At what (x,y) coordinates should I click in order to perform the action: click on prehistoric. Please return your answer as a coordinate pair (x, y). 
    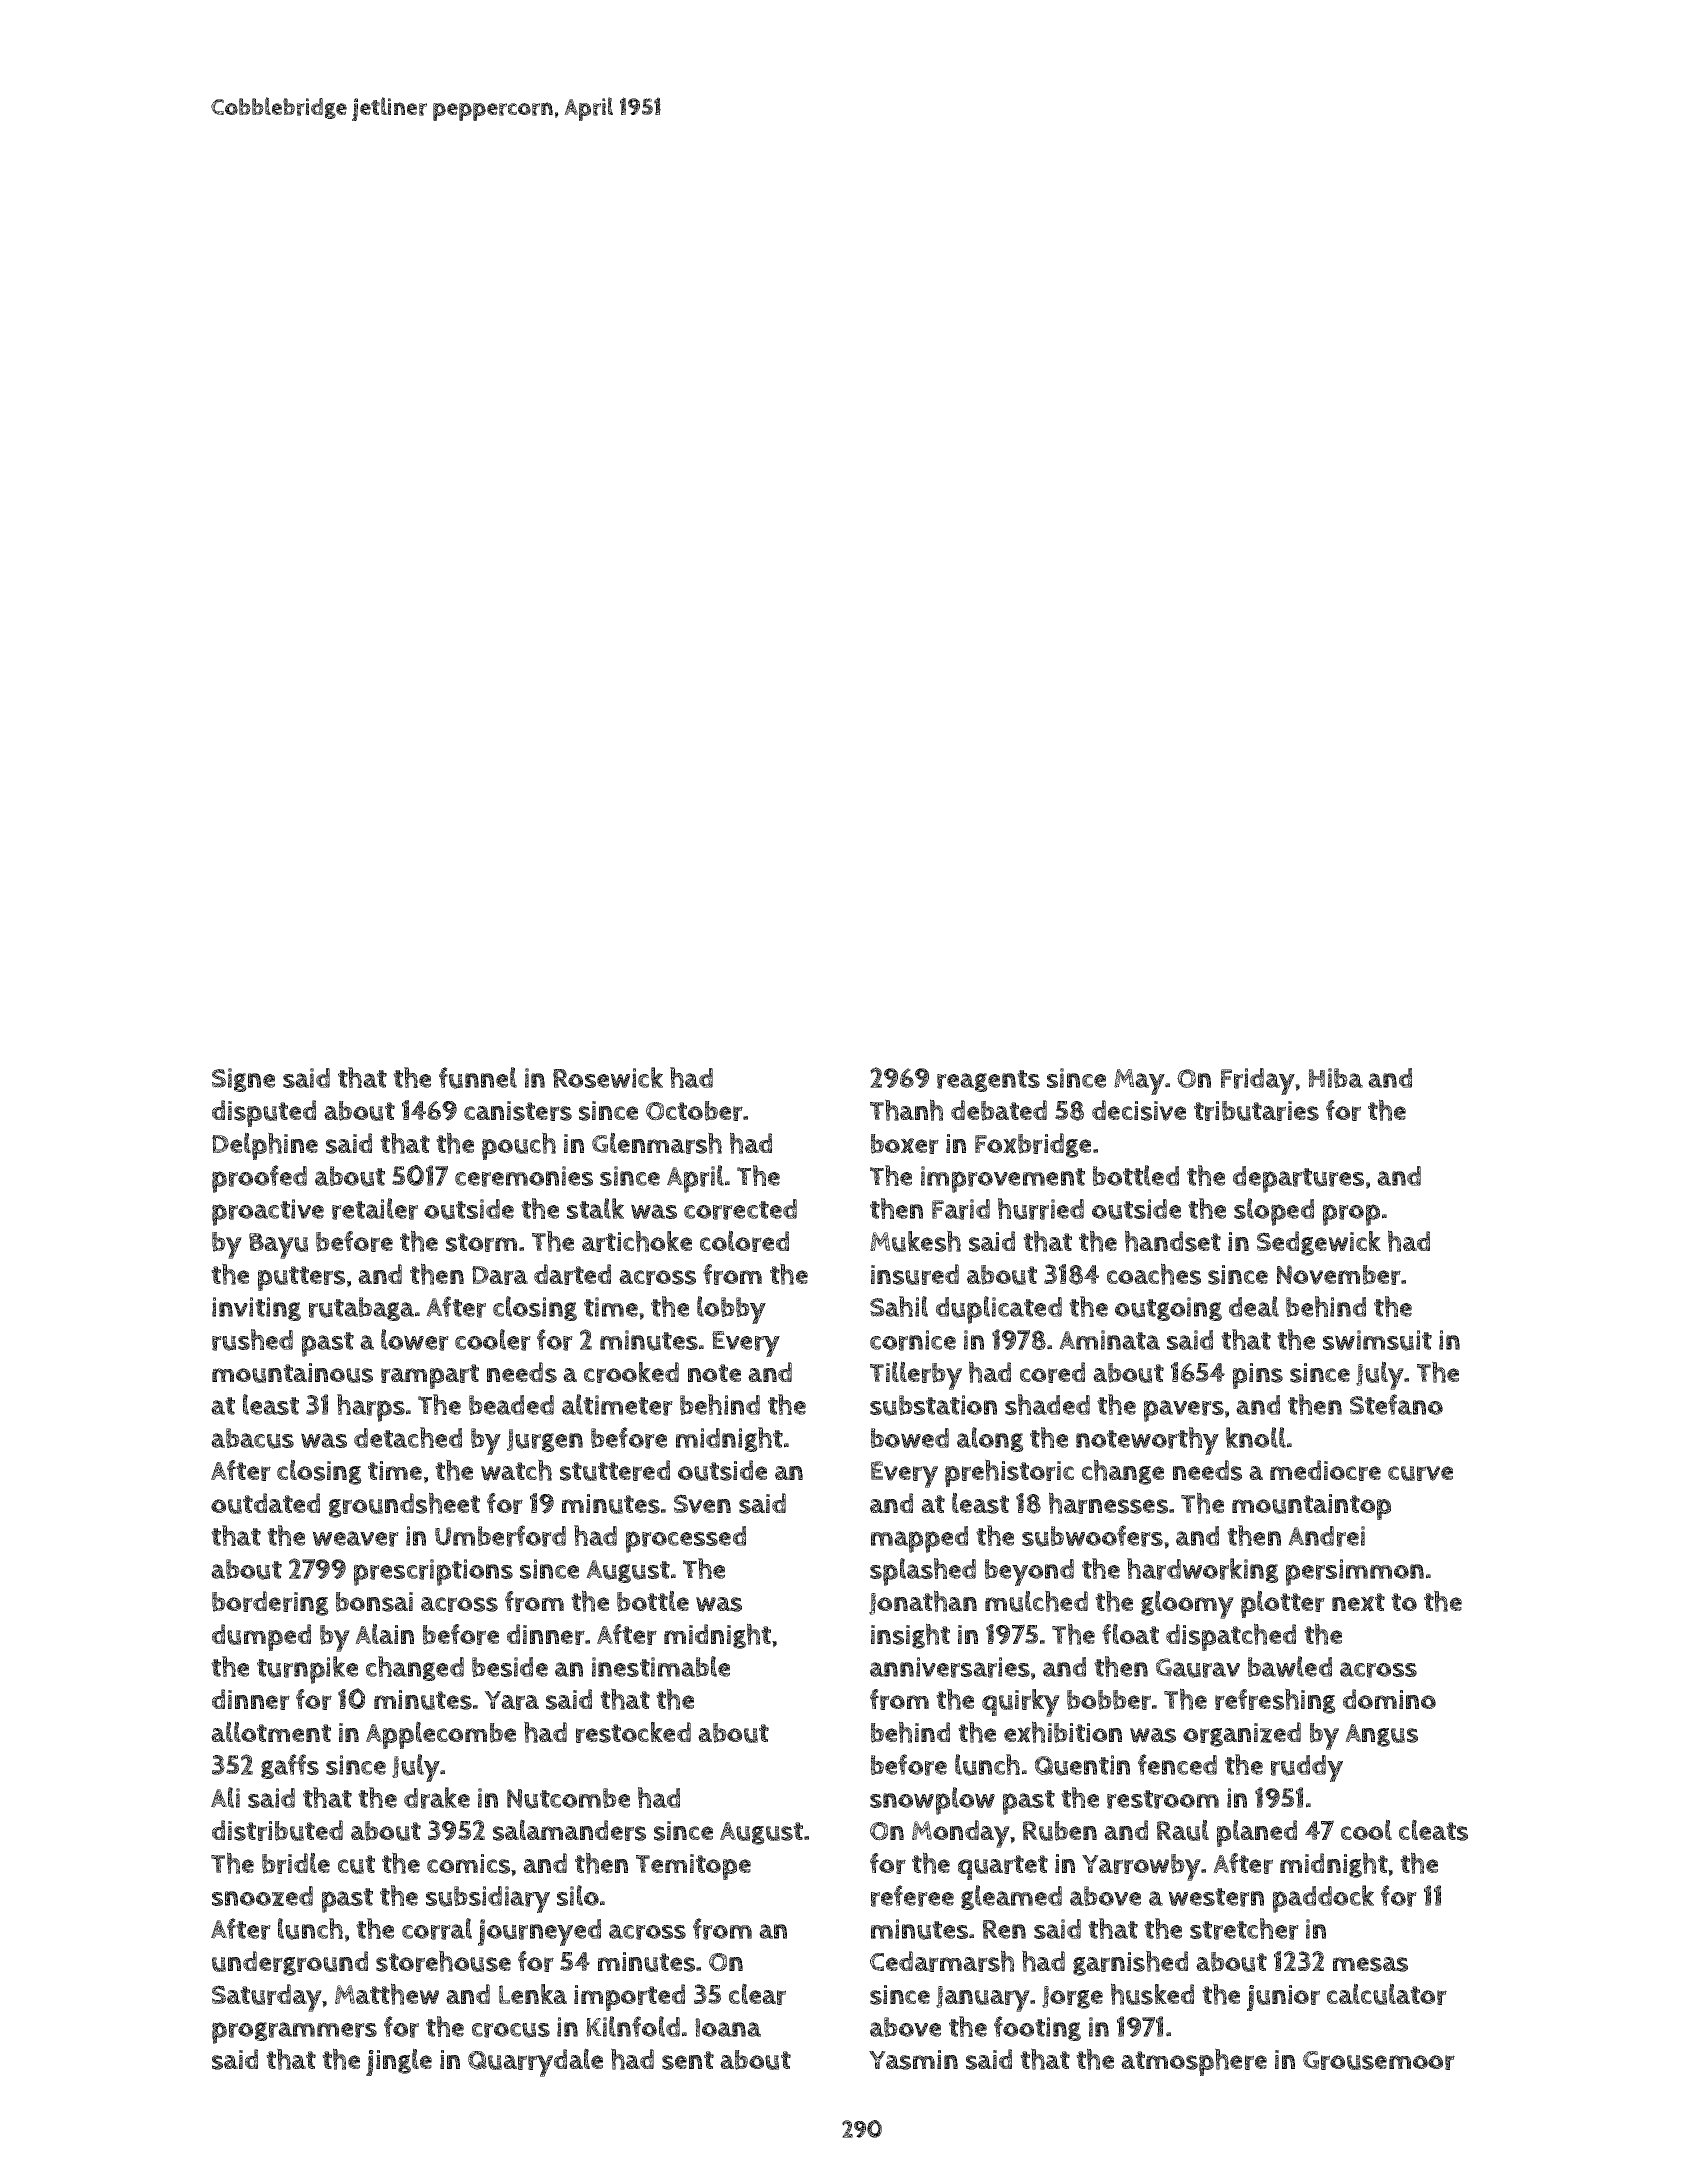
    Looking at the image, I should click on (1009, 1473).
